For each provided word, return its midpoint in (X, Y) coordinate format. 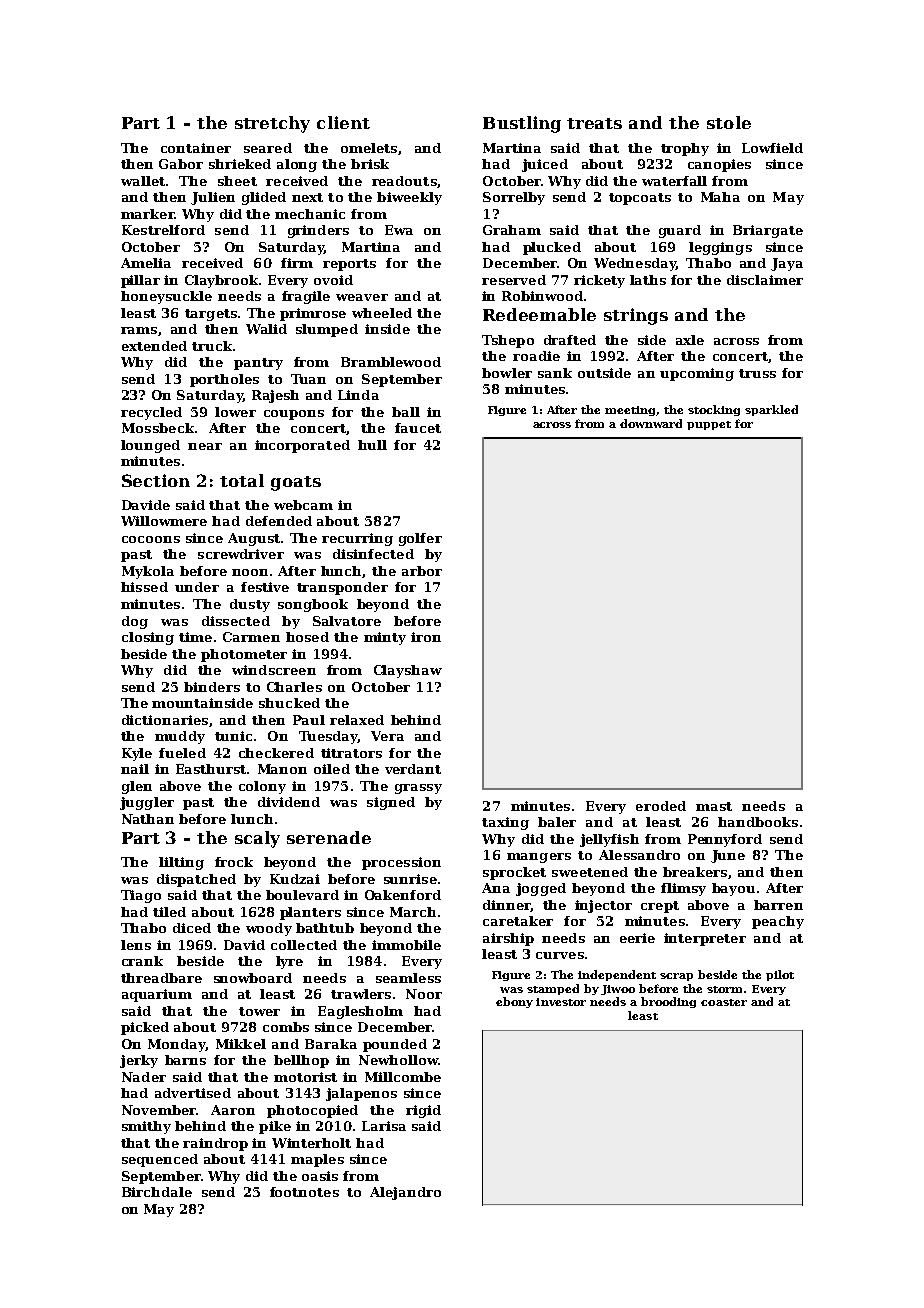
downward (651, 423)
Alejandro (405, 1193)
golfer (420, 539)
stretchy (272, 124)
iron (426, 637)
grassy (418, 789)
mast (714, 806)
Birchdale (157, 1192)
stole (729, 122)
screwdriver (241, 554)
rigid (423, 1111)
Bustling (522, 124)
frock (234, 862)
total (242, 480)
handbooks (758, 822)
